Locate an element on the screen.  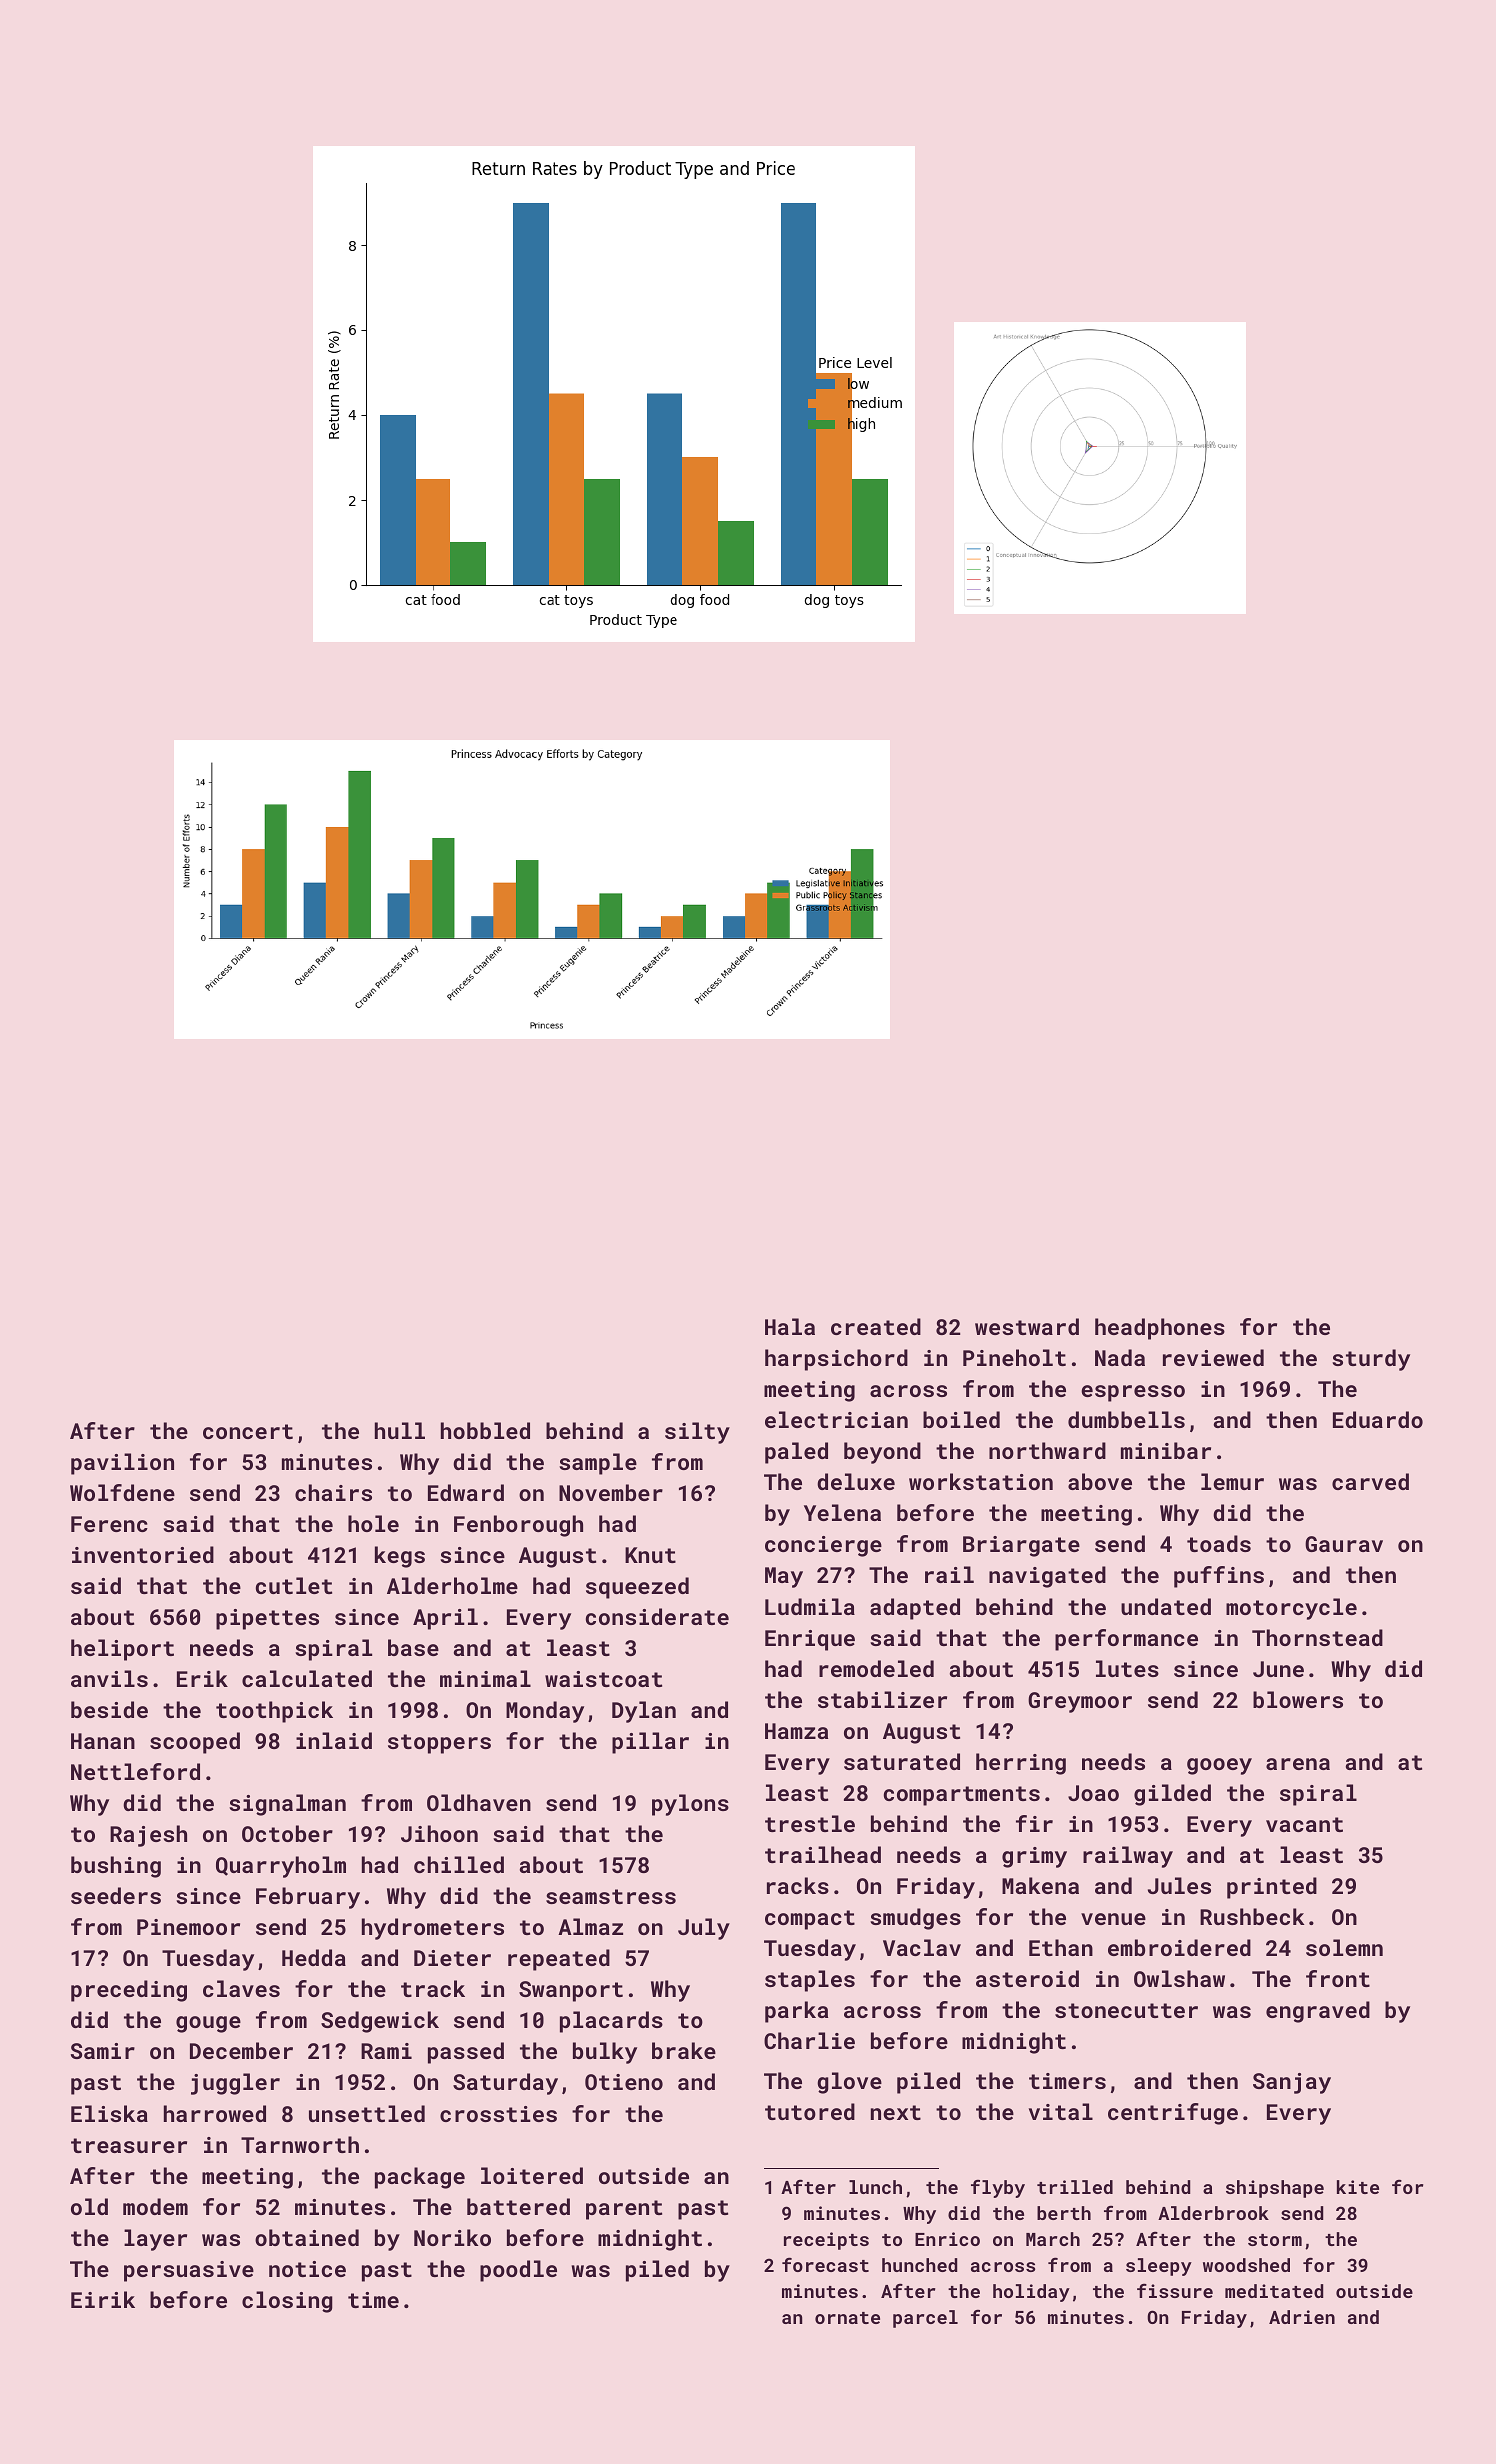
puffins is located at coordinates (1219, 1577).
